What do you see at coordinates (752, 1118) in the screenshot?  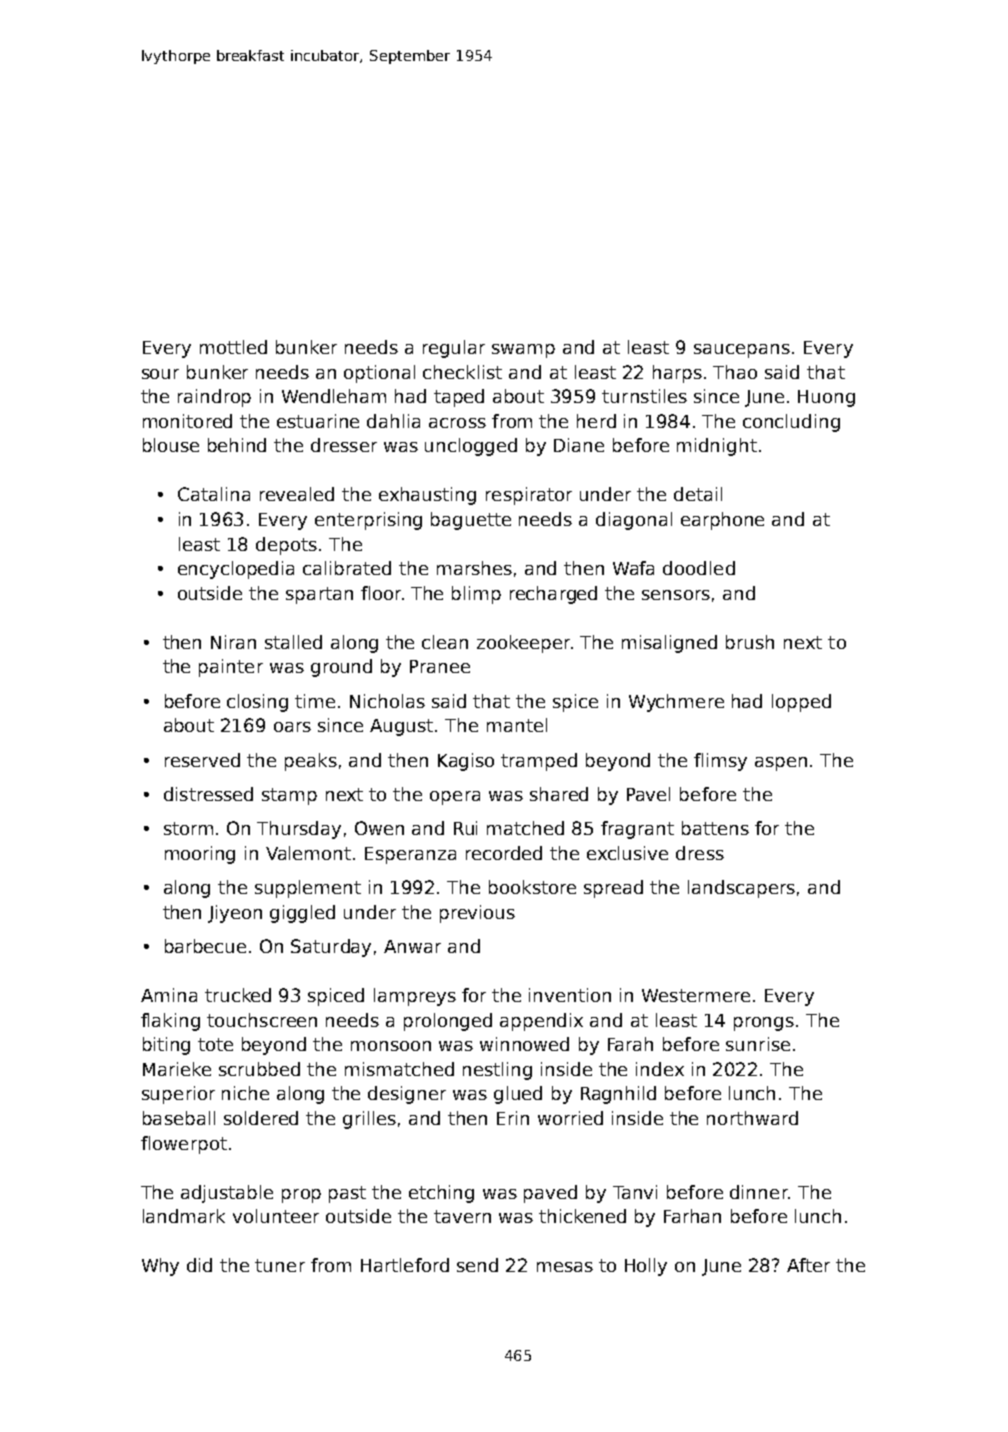 I see `northward` at bounding box center [752, 1118].
